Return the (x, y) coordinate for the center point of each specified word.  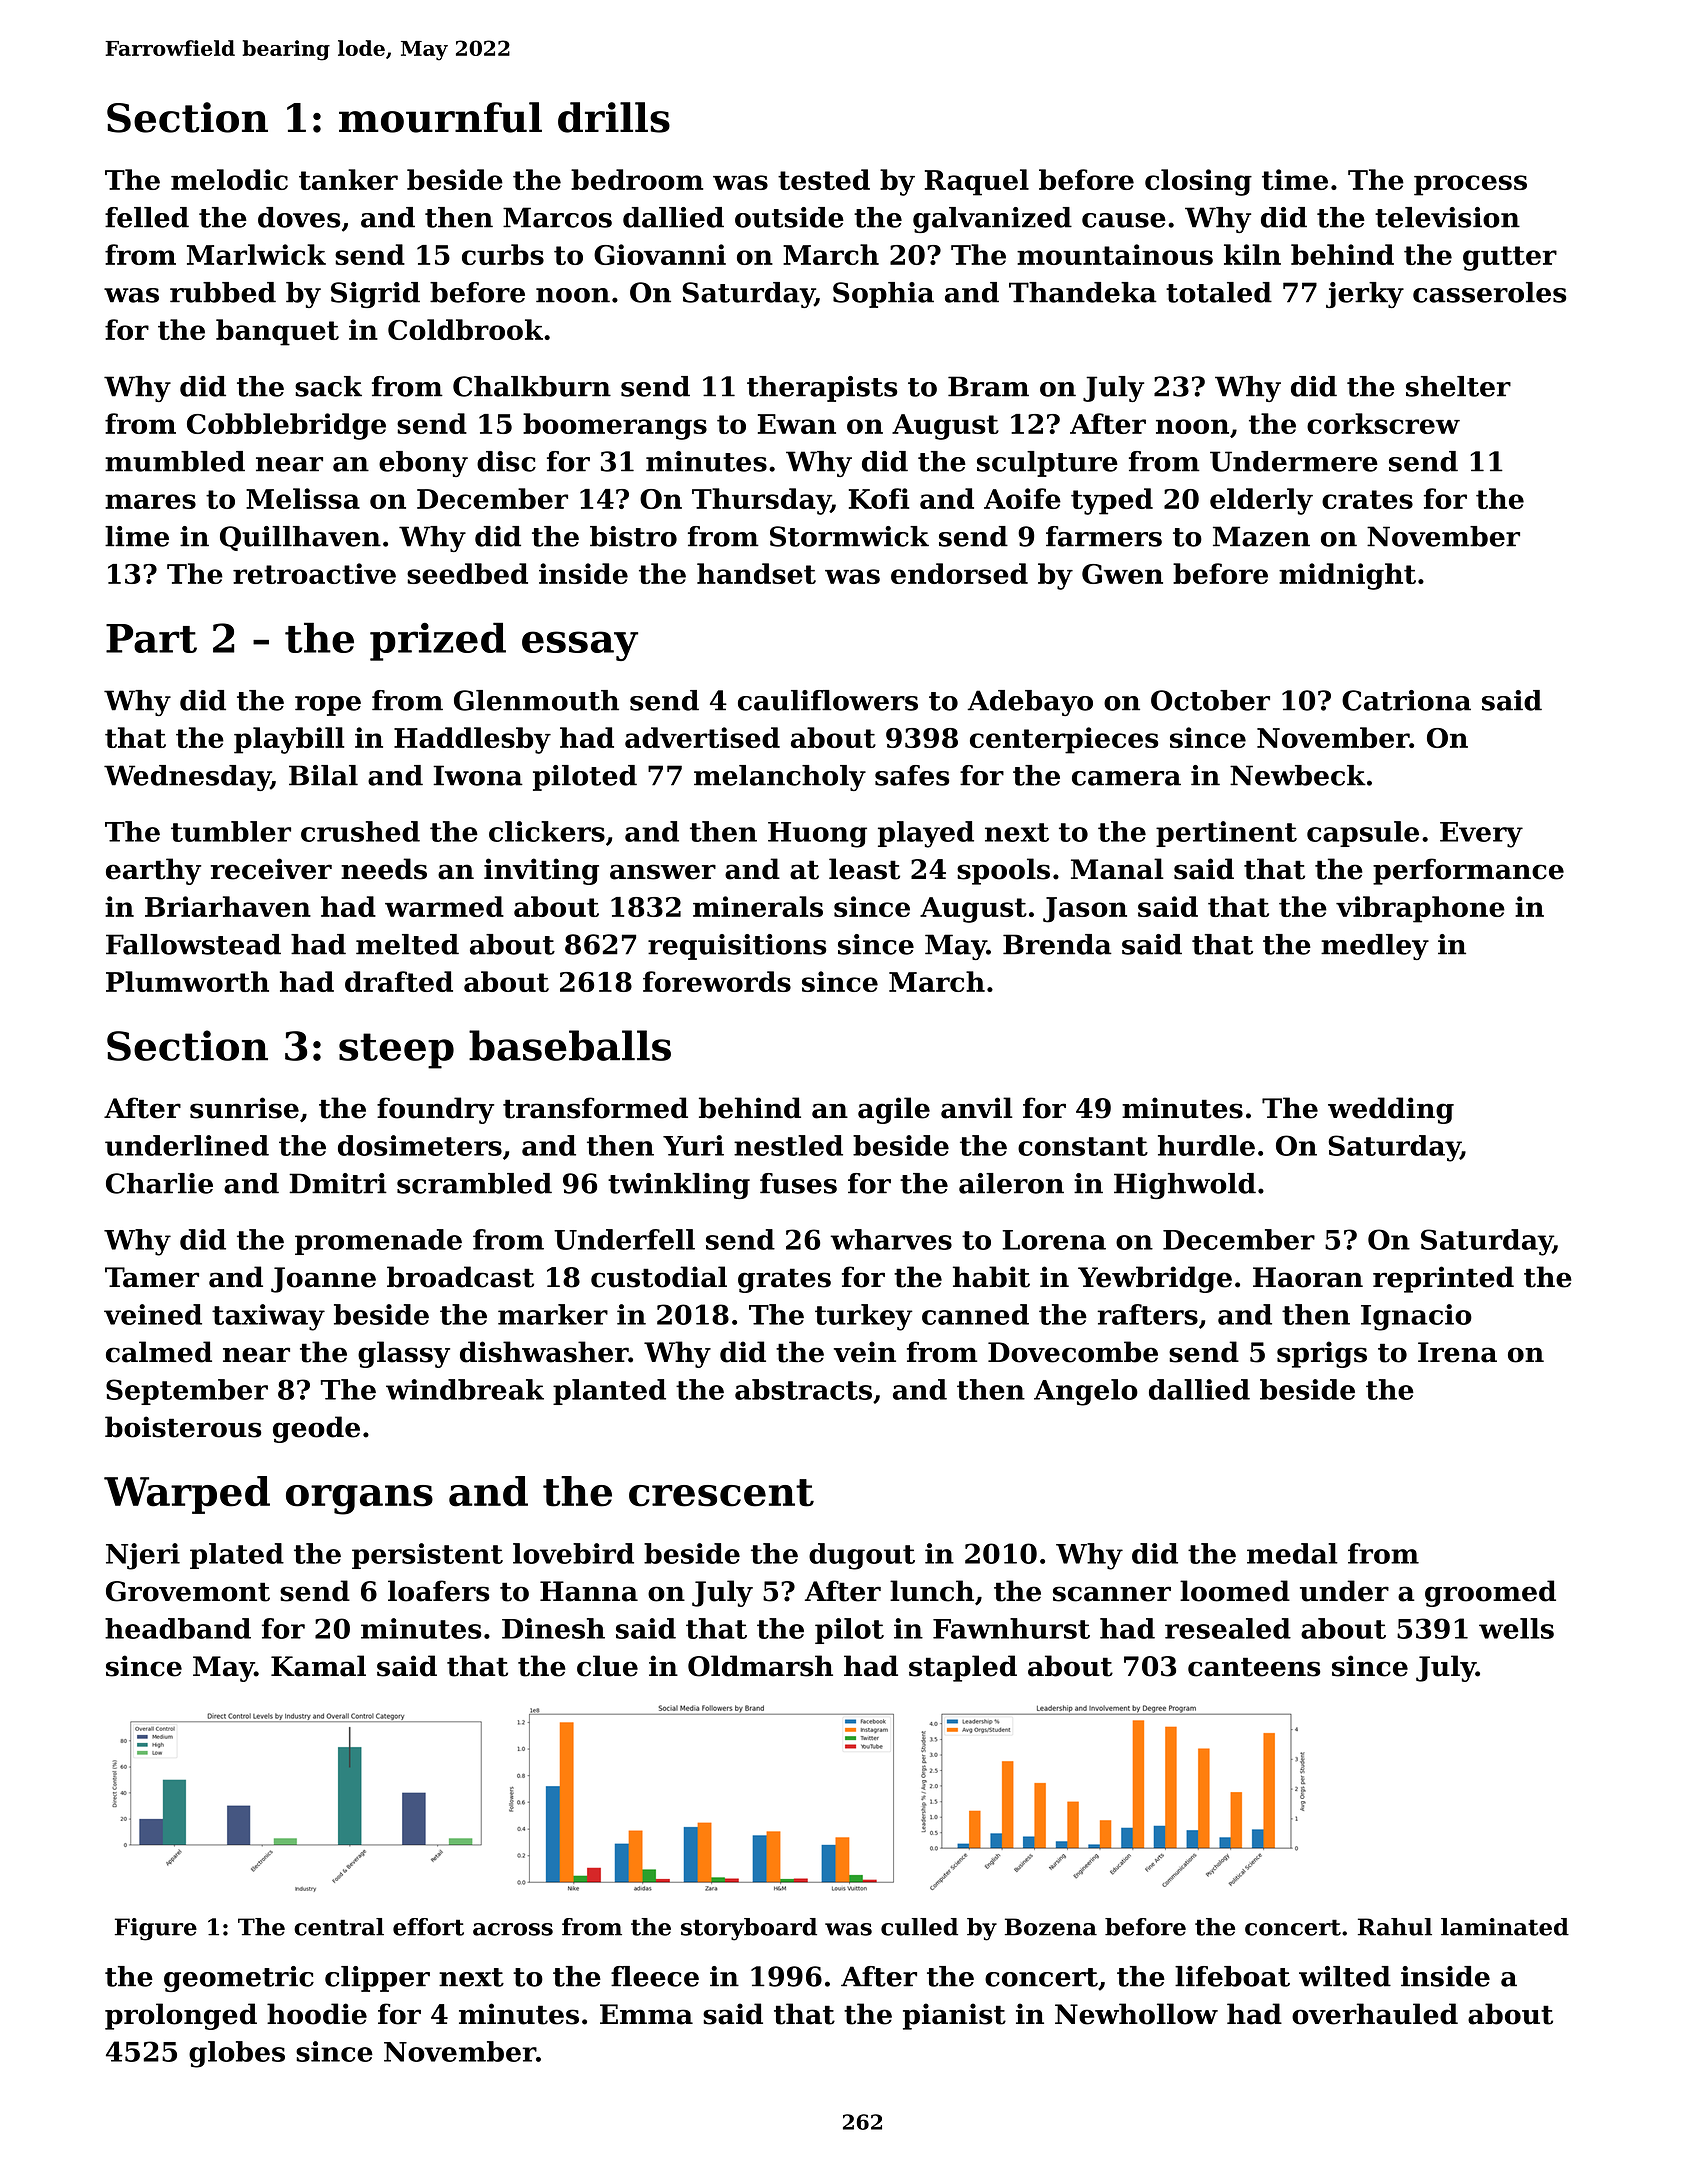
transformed (595, 1108)
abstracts (803, 1389)
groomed (1490, 1593)
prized (438, 641)
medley (1375, 947)
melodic (229, 179)
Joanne (323, 1280)
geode (316, 1429)
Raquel (977, 182)
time (1295, 179)
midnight (1347, 576)
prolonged (181, 2016)
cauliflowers (828, 700)
